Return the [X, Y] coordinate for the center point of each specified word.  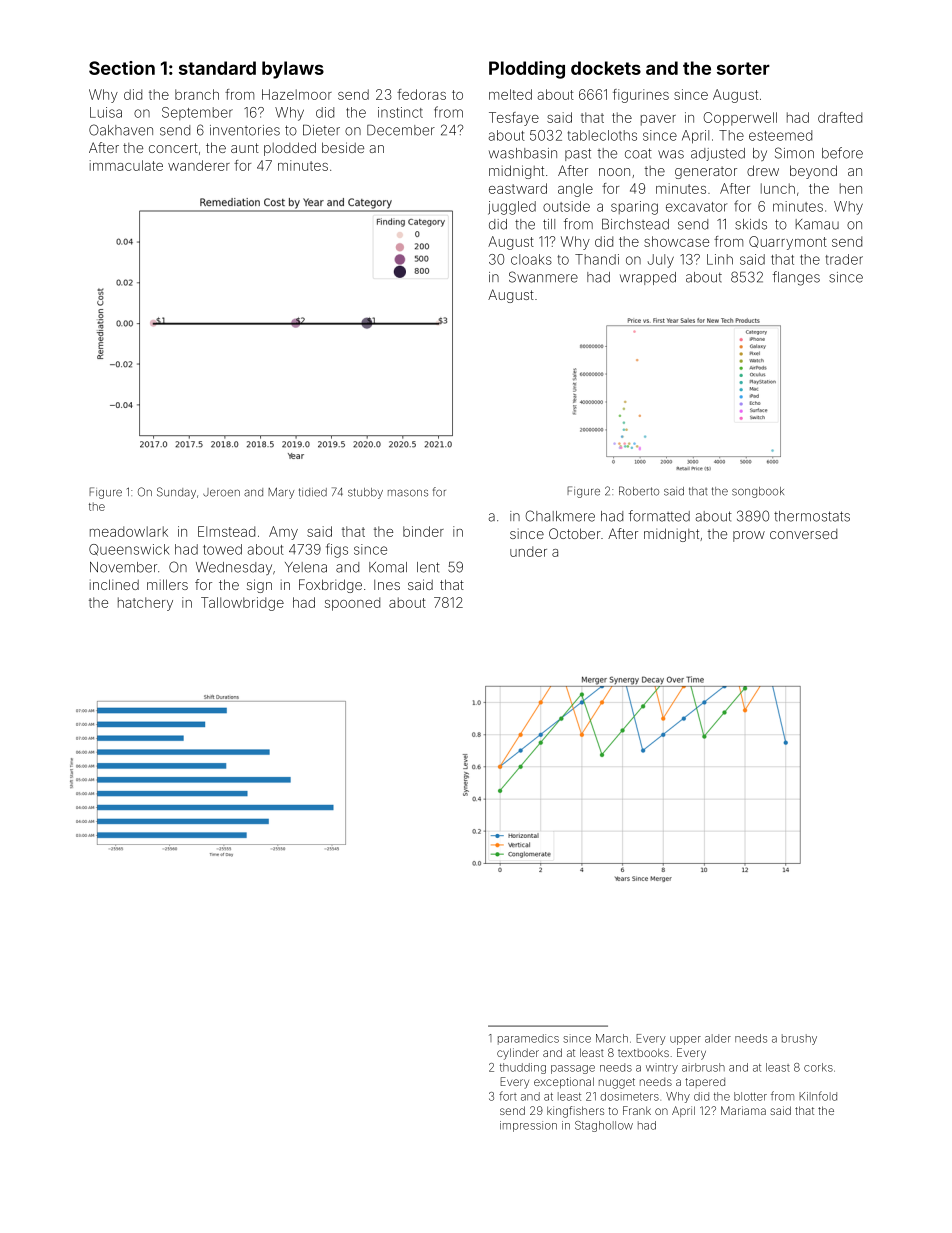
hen [851, 188]
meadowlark [129, 531]
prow [749, 536]
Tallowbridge [242, 604]
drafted [840, 117]
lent [428, 567]
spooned [352, 604]
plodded [290, 149]
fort [508, 1096]
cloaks [531, 259]
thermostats [812, 516]
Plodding [527, 70]
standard [217, 68]
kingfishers [575, 1112]
